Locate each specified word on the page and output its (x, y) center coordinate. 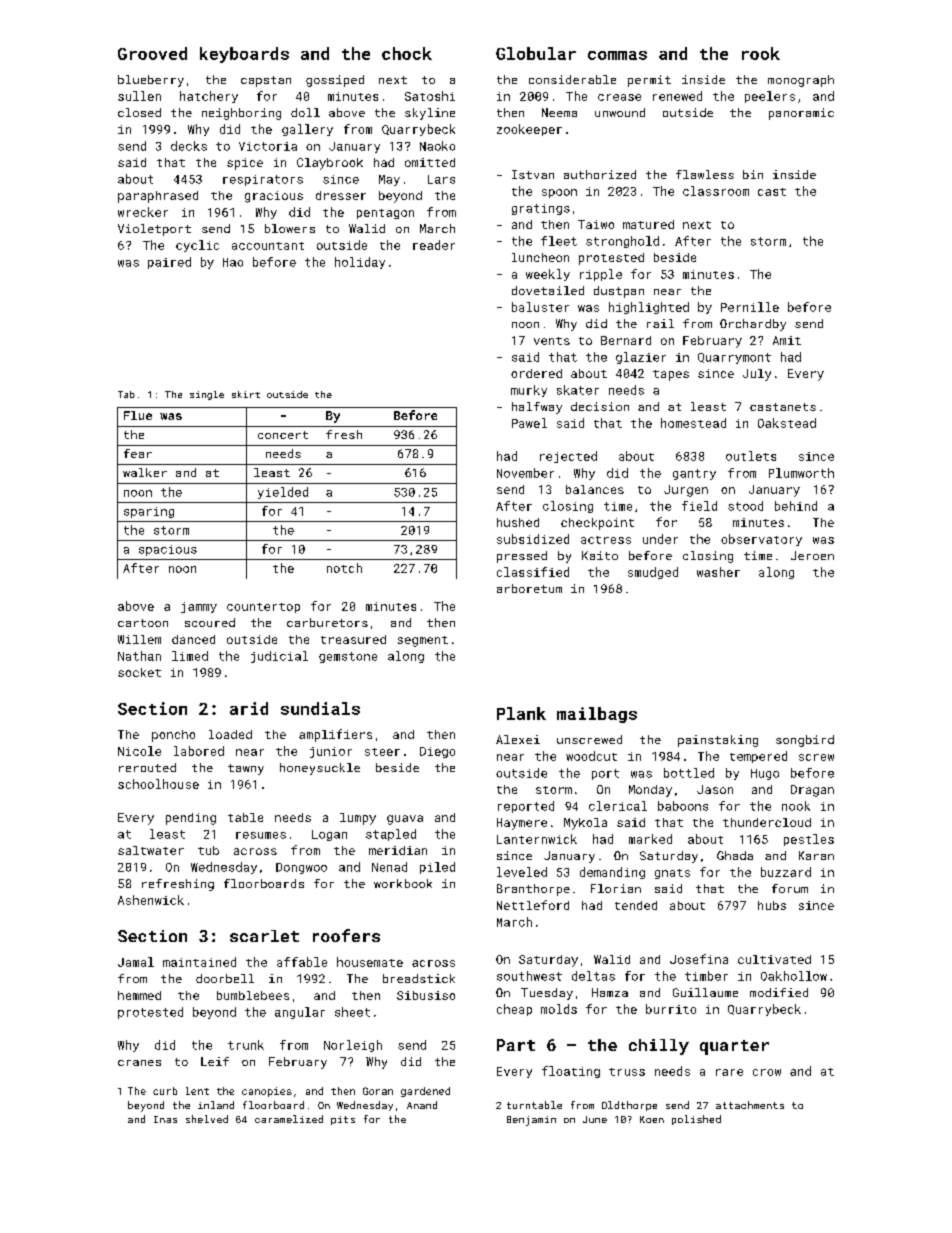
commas (617, 55)
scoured (210, 622)
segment (423, 641)
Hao (233, 262)
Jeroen (812, 555)
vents (552, 341)
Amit (787, 340)
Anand (422, 1105)
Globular (536, 53)
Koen (652, 1119)
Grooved (152, 53)
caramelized (289, 1119)
